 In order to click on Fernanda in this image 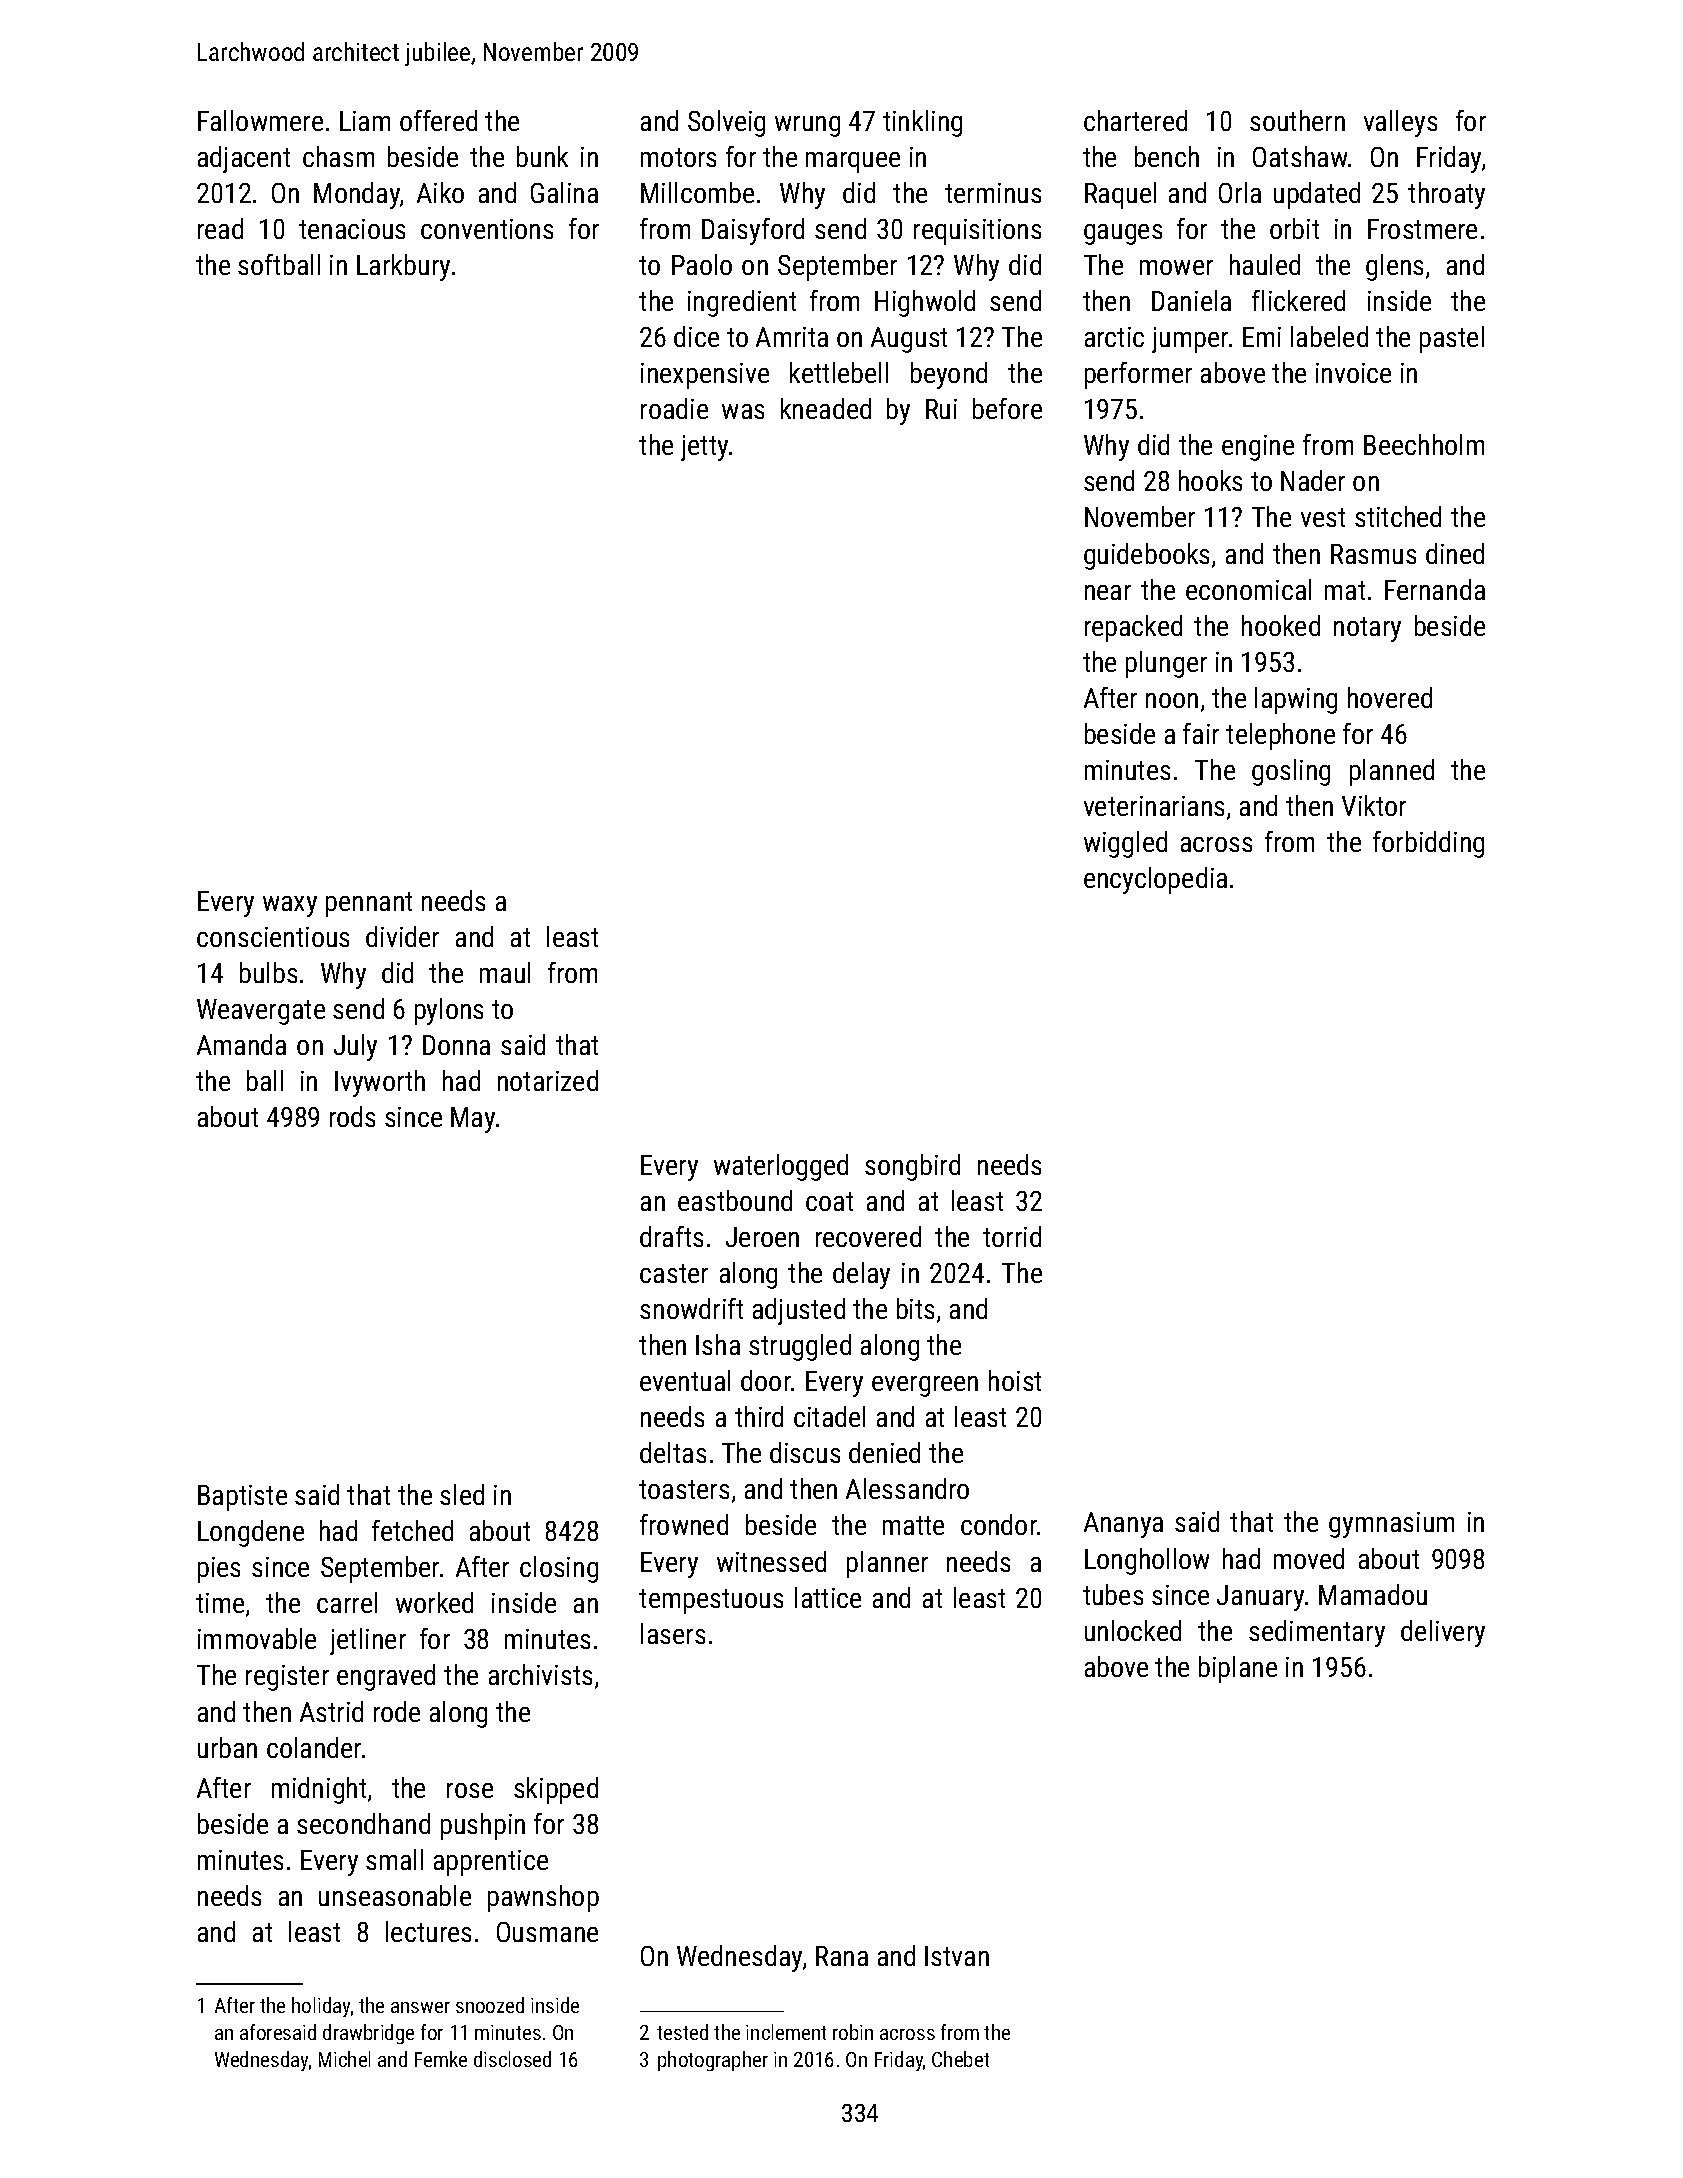, I will do `click(1435, 589)`.
